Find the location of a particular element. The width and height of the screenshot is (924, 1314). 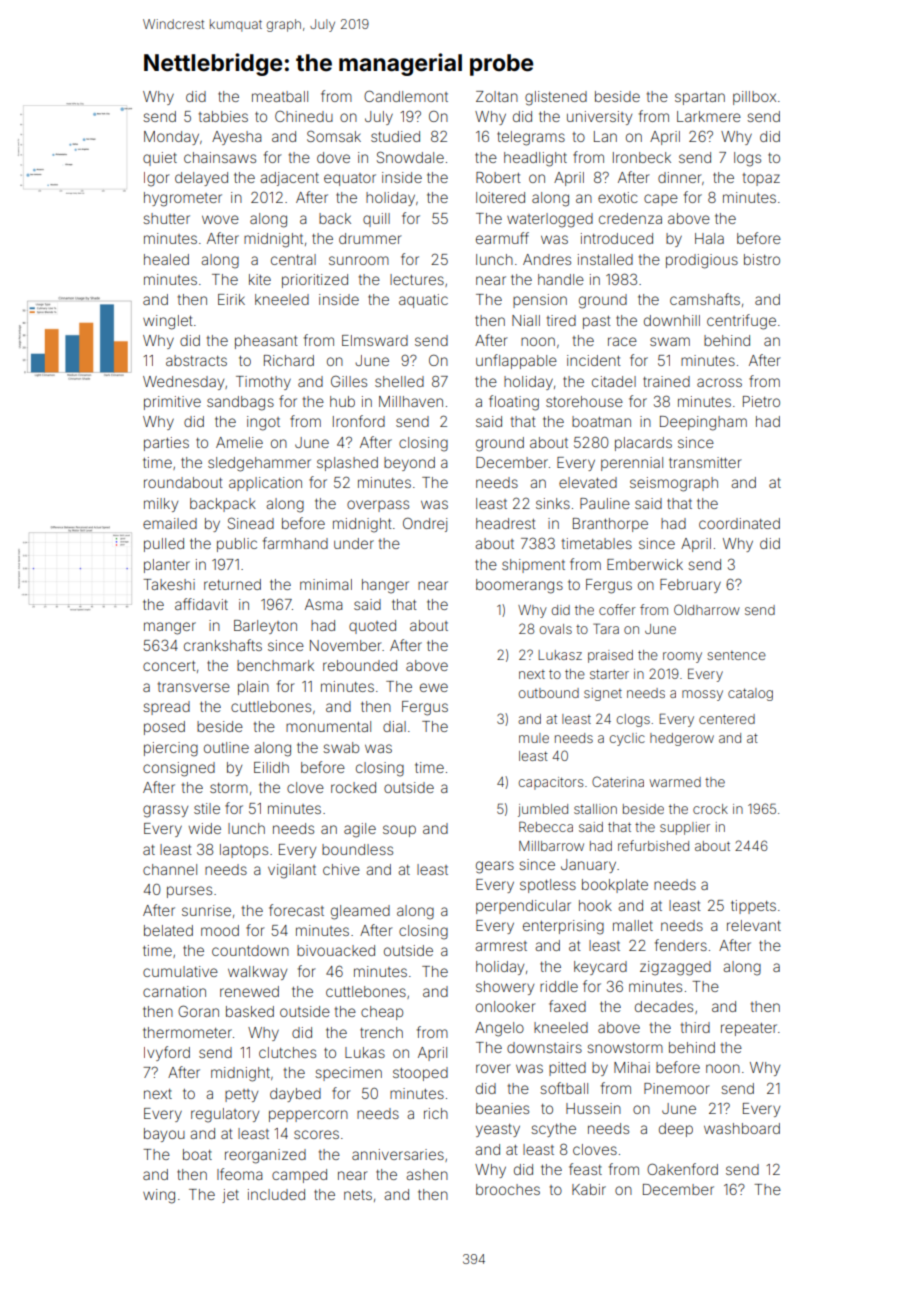

spartan is located at coordinates (700, 98).
